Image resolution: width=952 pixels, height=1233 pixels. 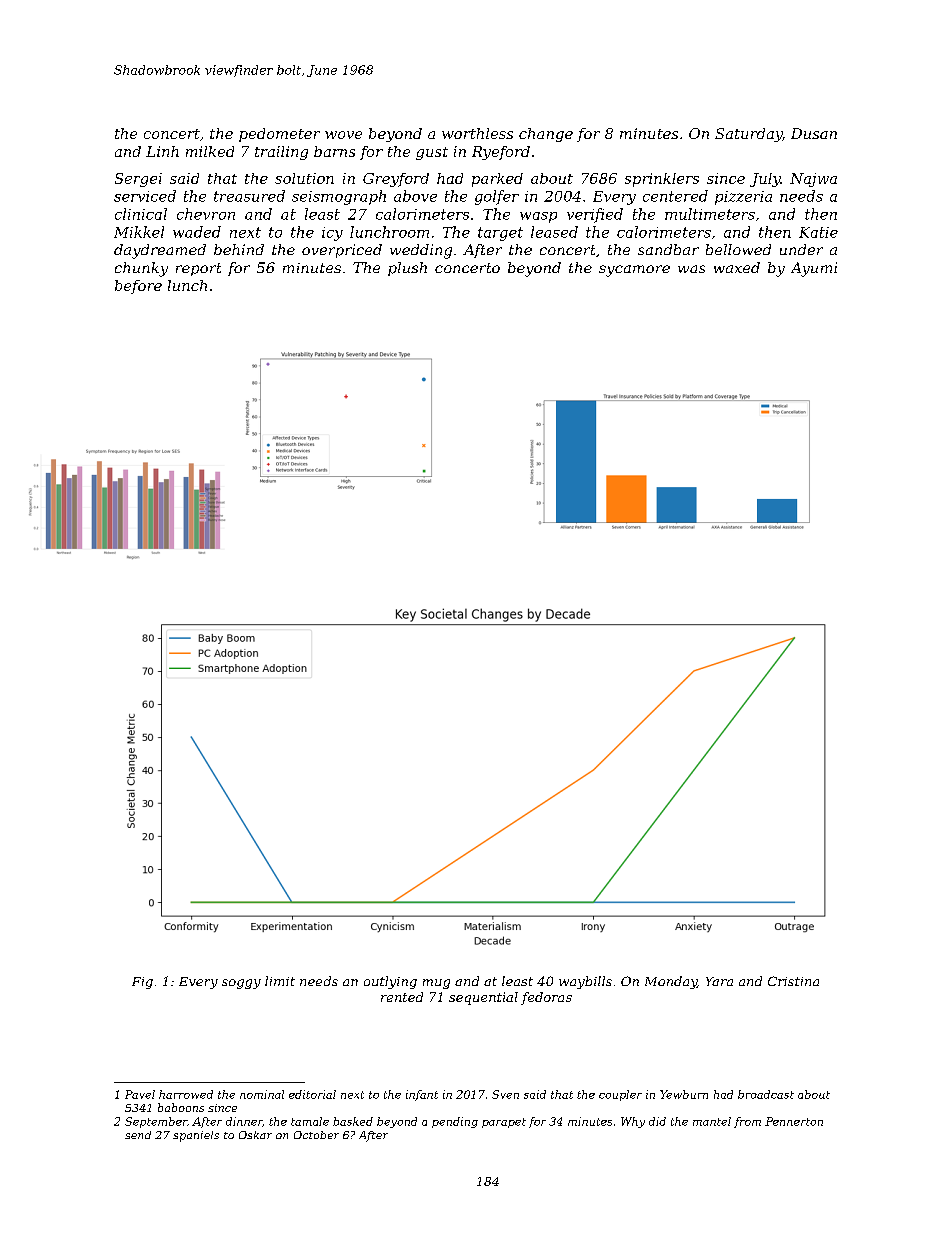 What do you see at coordinates (241, 984) in the screenshot?
I see `soggy` at bounding box center [241, 984].
